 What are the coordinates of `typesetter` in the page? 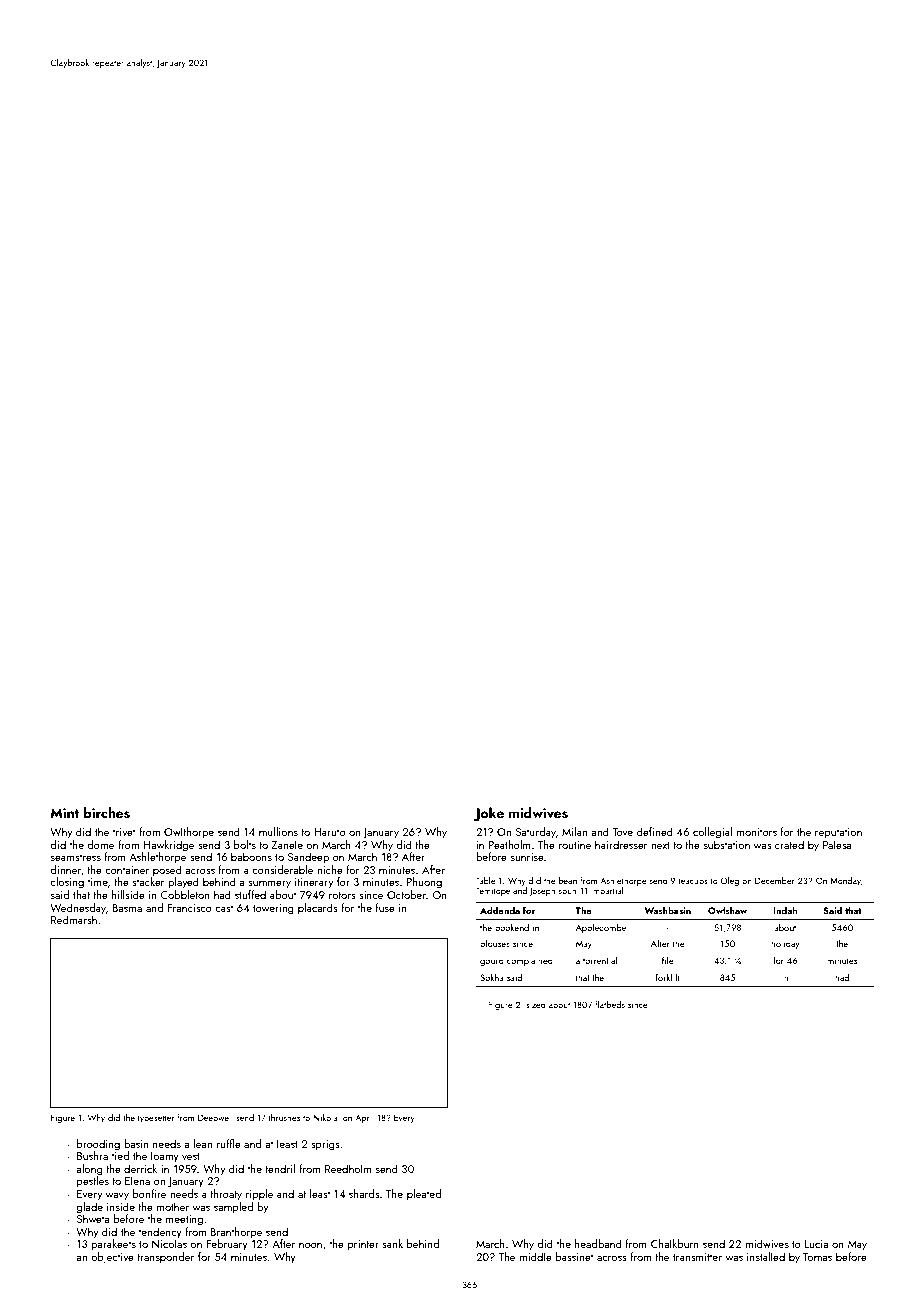 It's located at (156, 1119).
